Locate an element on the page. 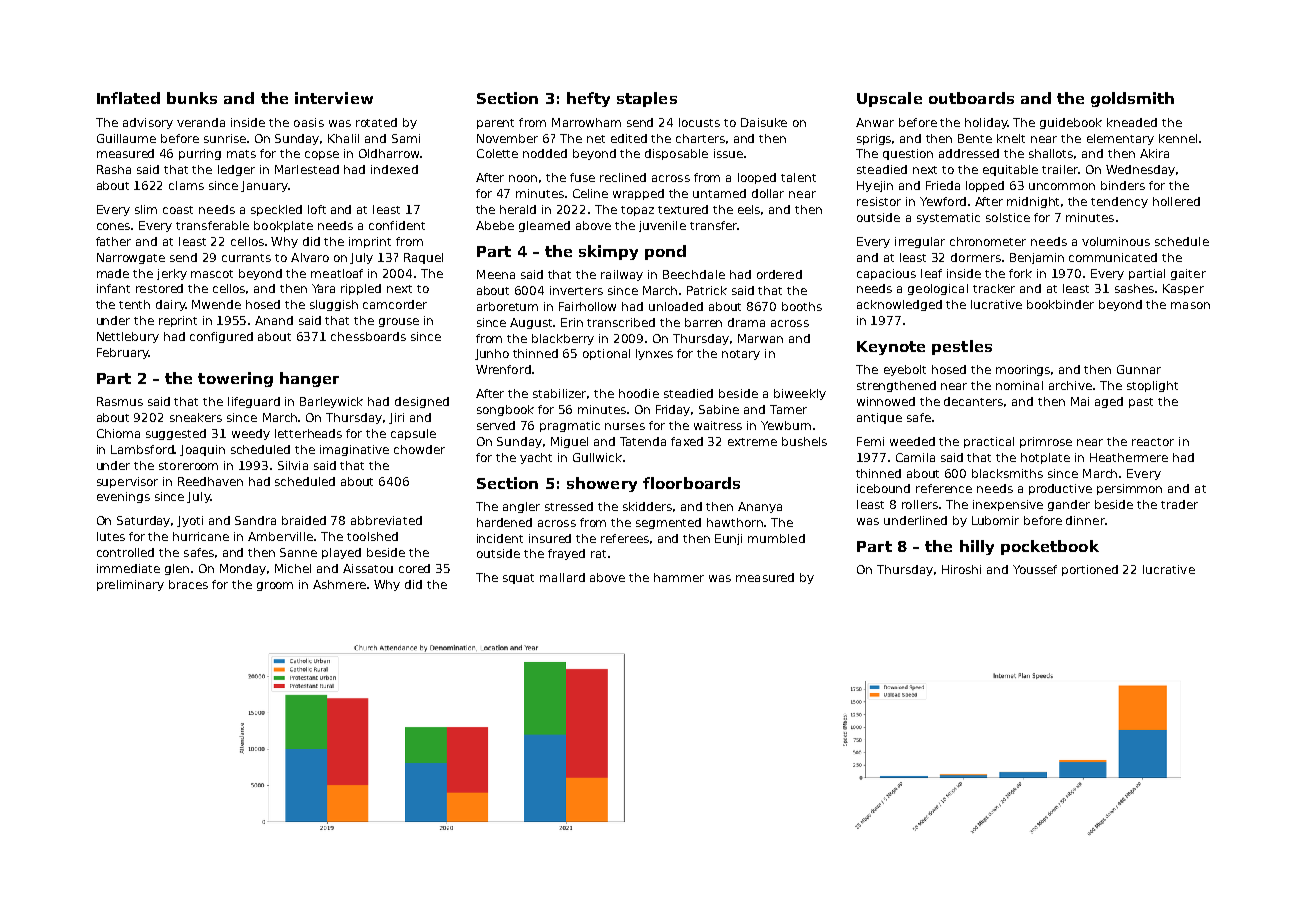 This image has width=1308, height=924. incident is located at coordinates (500, 538).
